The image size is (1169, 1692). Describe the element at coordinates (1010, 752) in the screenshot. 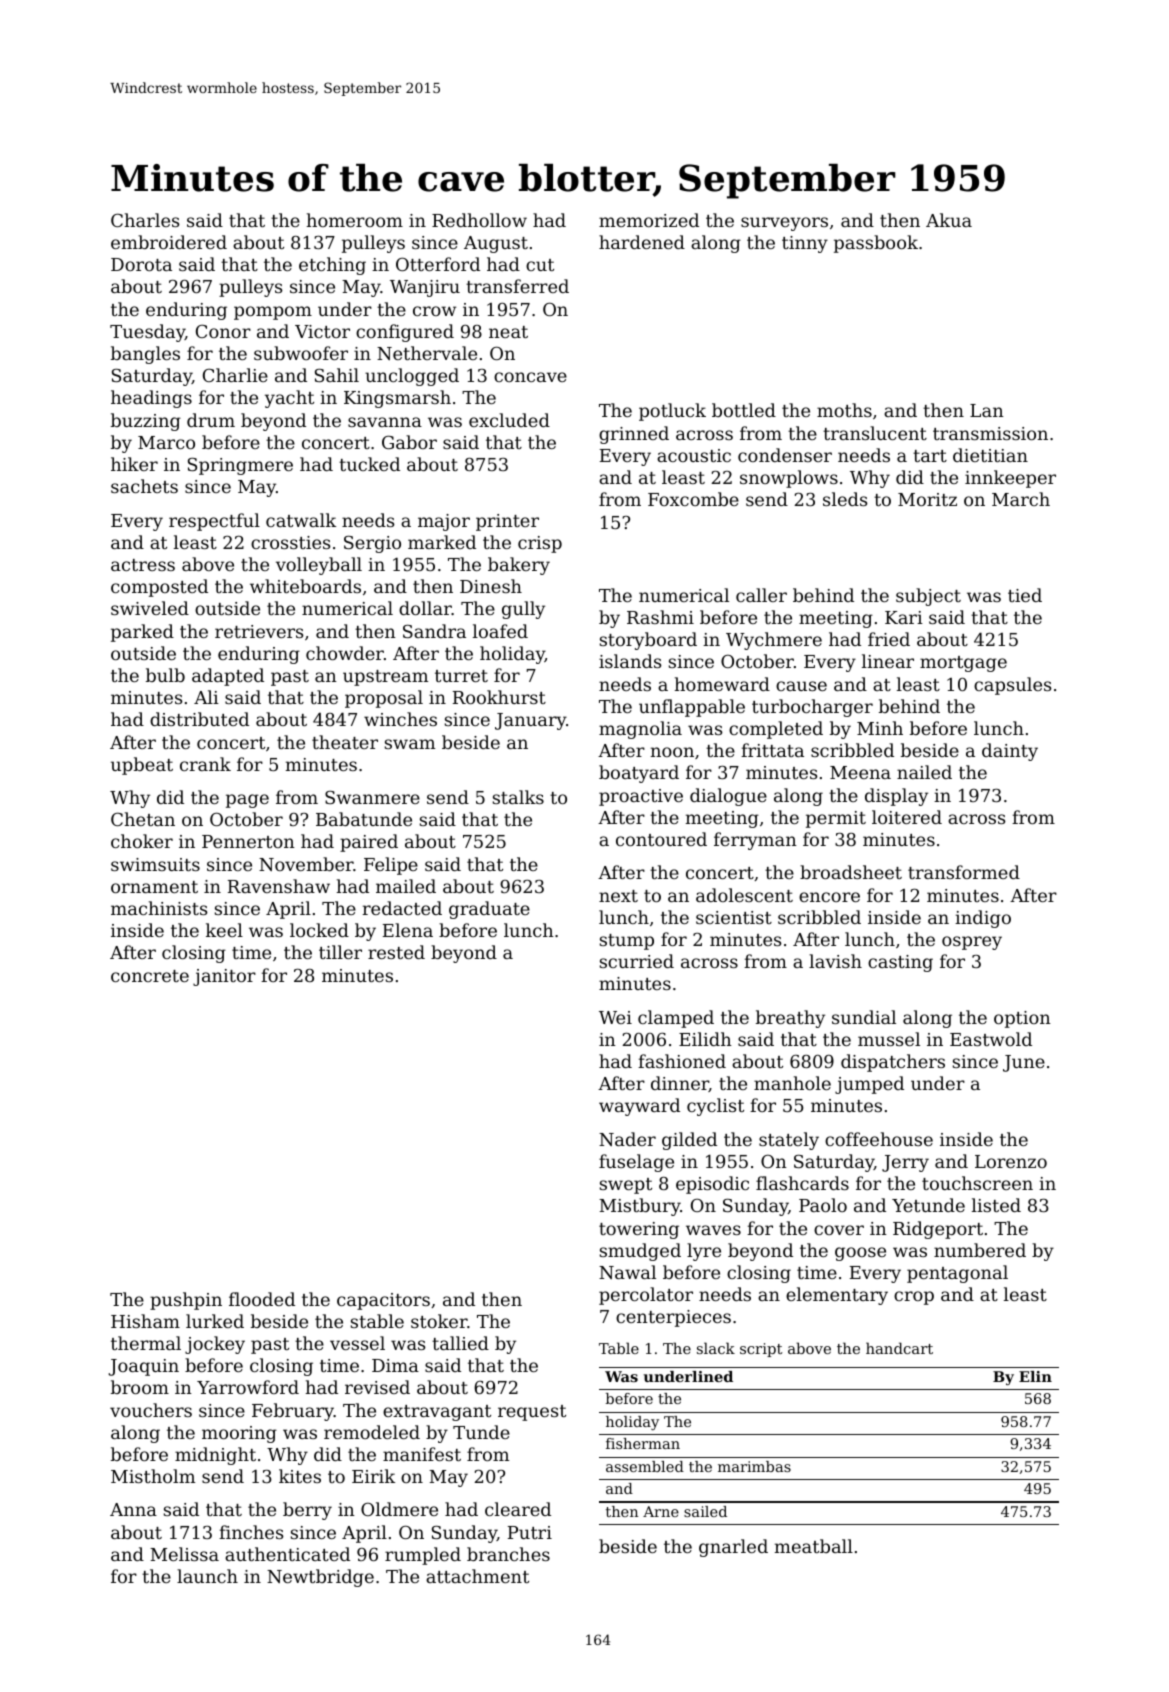

I see `dainty` at that location.
